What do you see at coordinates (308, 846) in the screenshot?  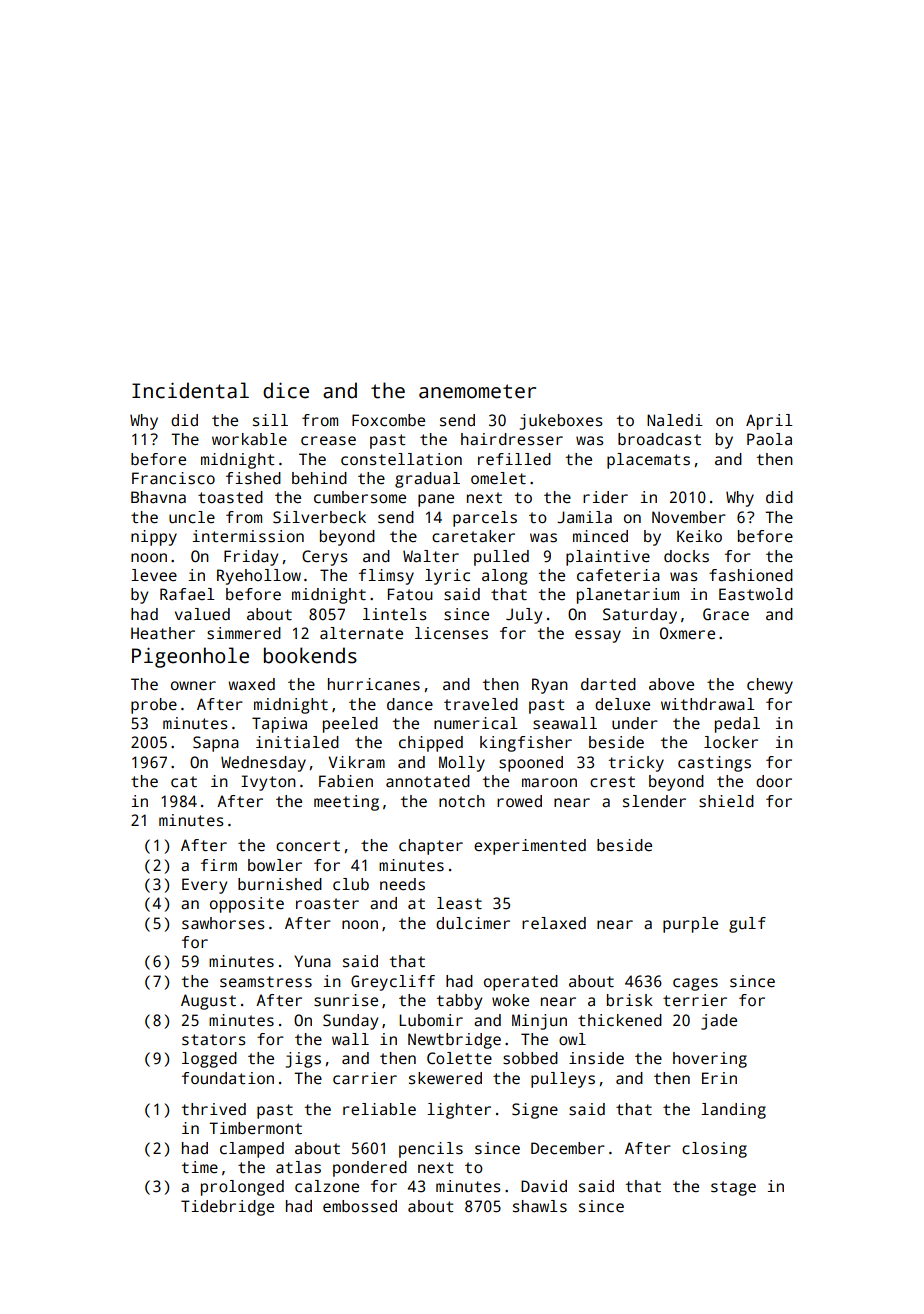 I see `concert` at bounding box center [308, 846].
